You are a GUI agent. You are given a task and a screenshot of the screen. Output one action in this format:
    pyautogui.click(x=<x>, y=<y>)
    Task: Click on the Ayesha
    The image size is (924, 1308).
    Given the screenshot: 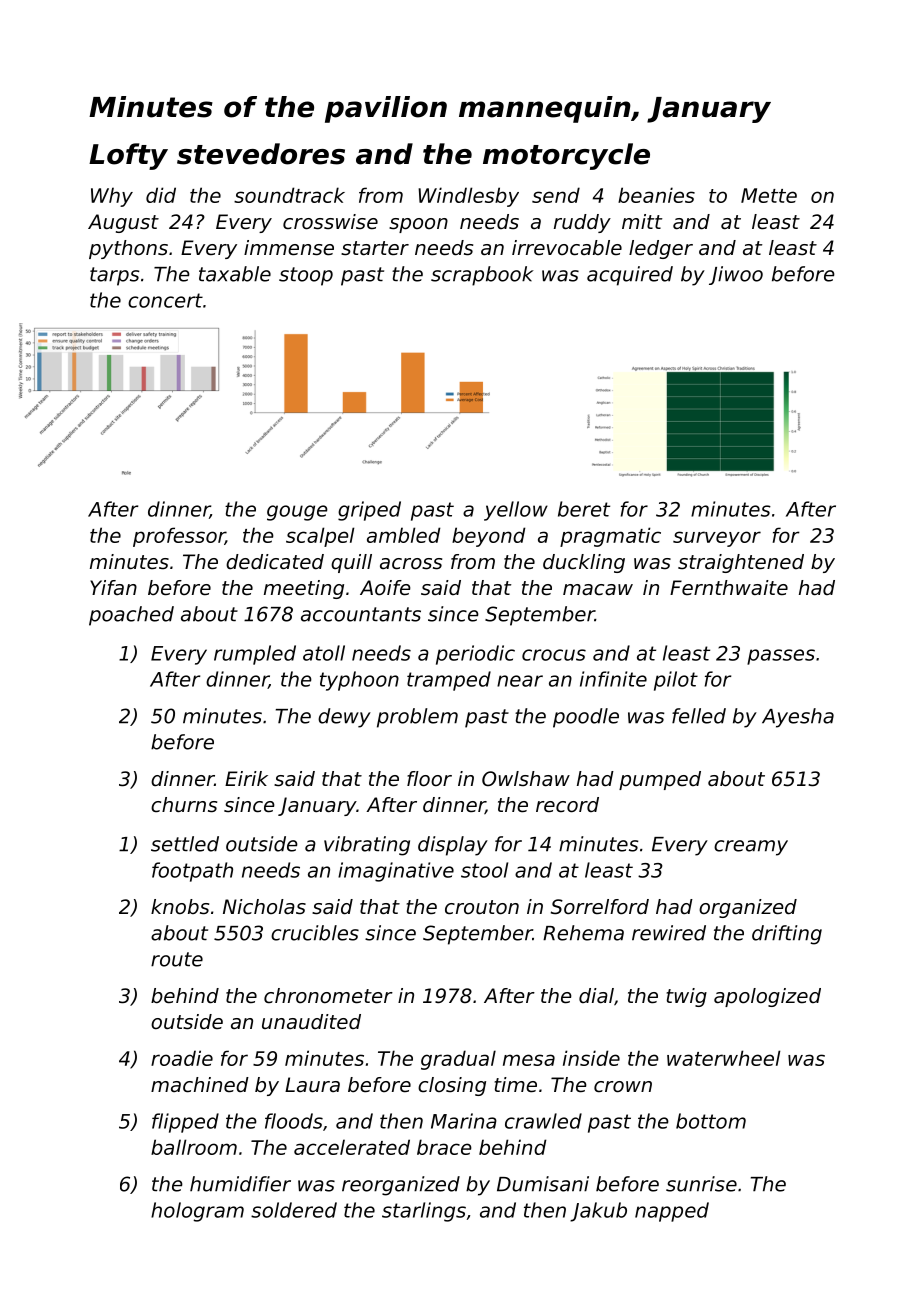 What is the action you would take?
    pyautogui.click(x=798, y=718)
